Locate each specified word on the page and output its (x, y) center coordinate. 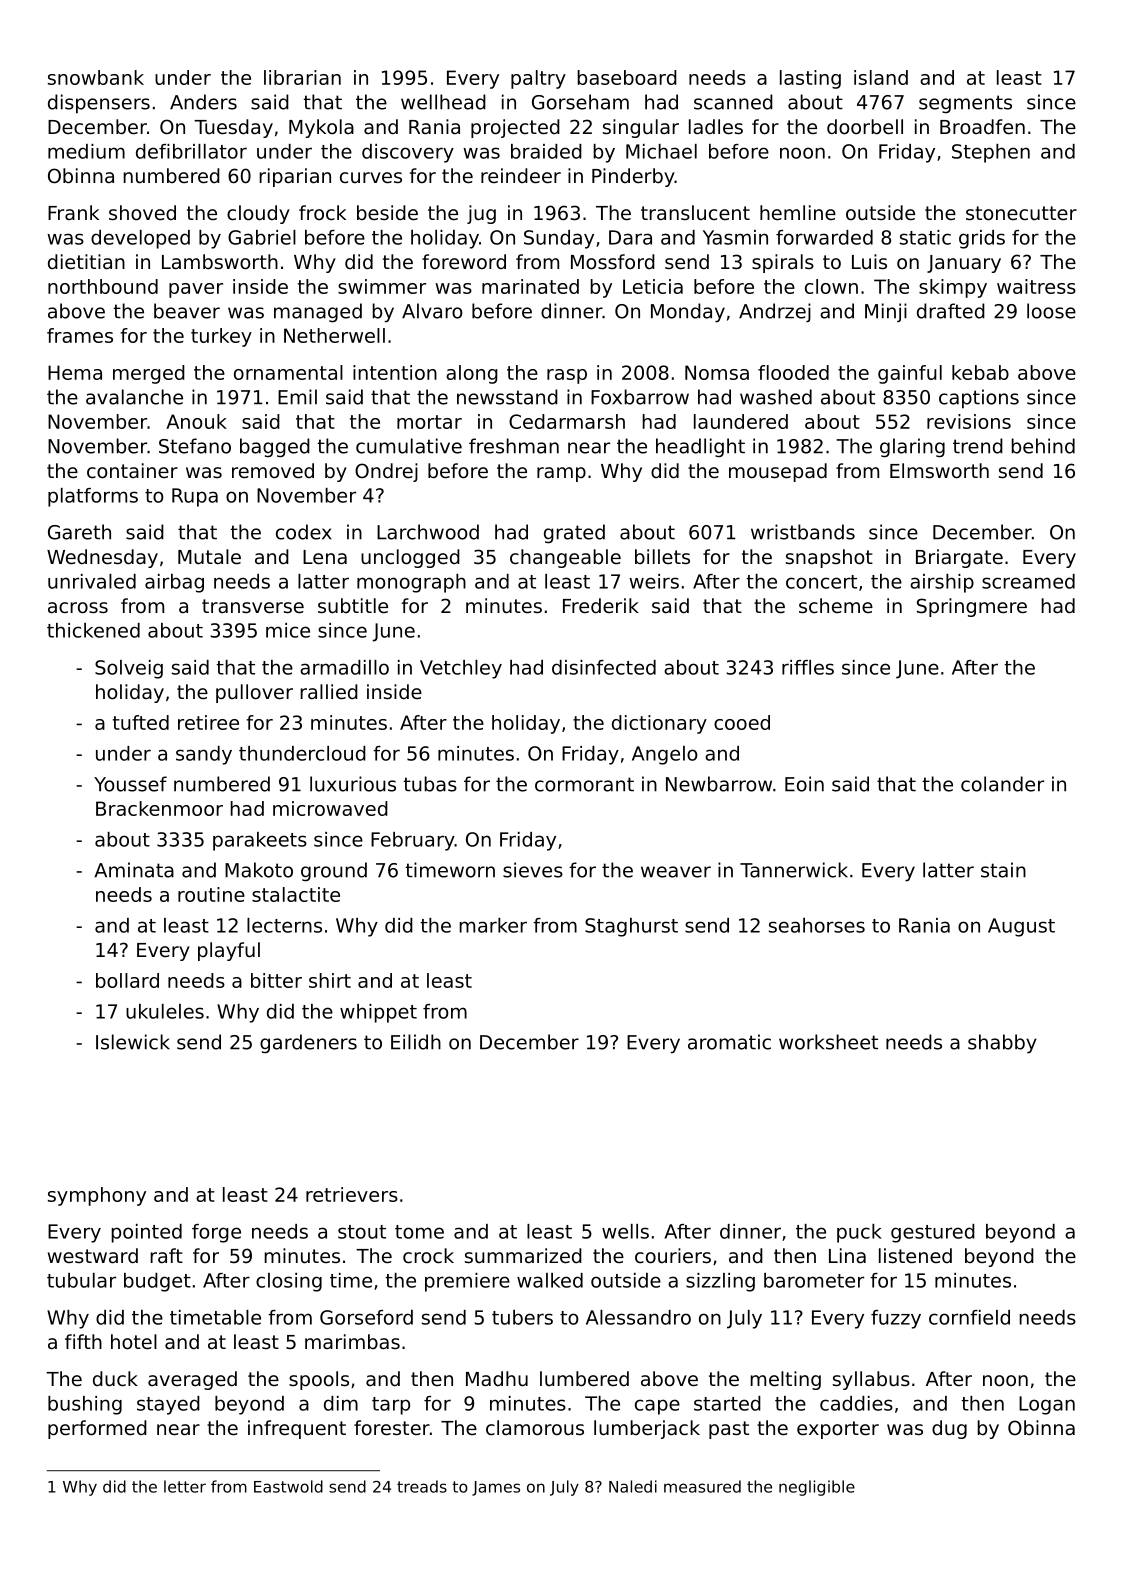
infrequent (297, 1429)
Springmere (972, 607)
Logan (1047, 1405)
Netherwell (334, 335)
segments (965, 104)
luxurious (353, 784)
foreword (464, 262)
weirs (654, 581)
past (729, 1430)
